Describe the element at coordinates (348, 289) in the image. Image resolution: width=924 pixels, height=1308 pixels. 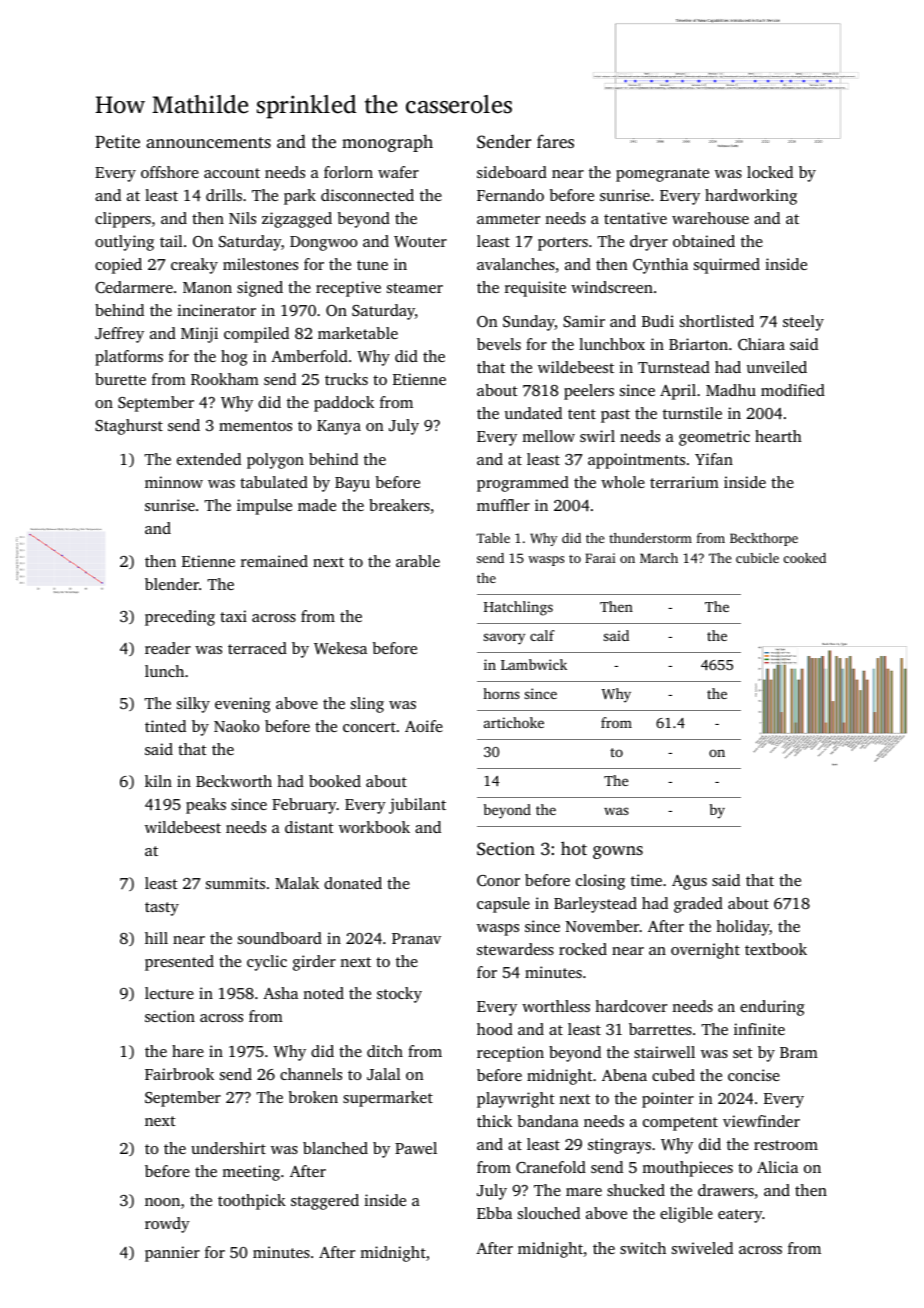
I see `receptive` at that location.
